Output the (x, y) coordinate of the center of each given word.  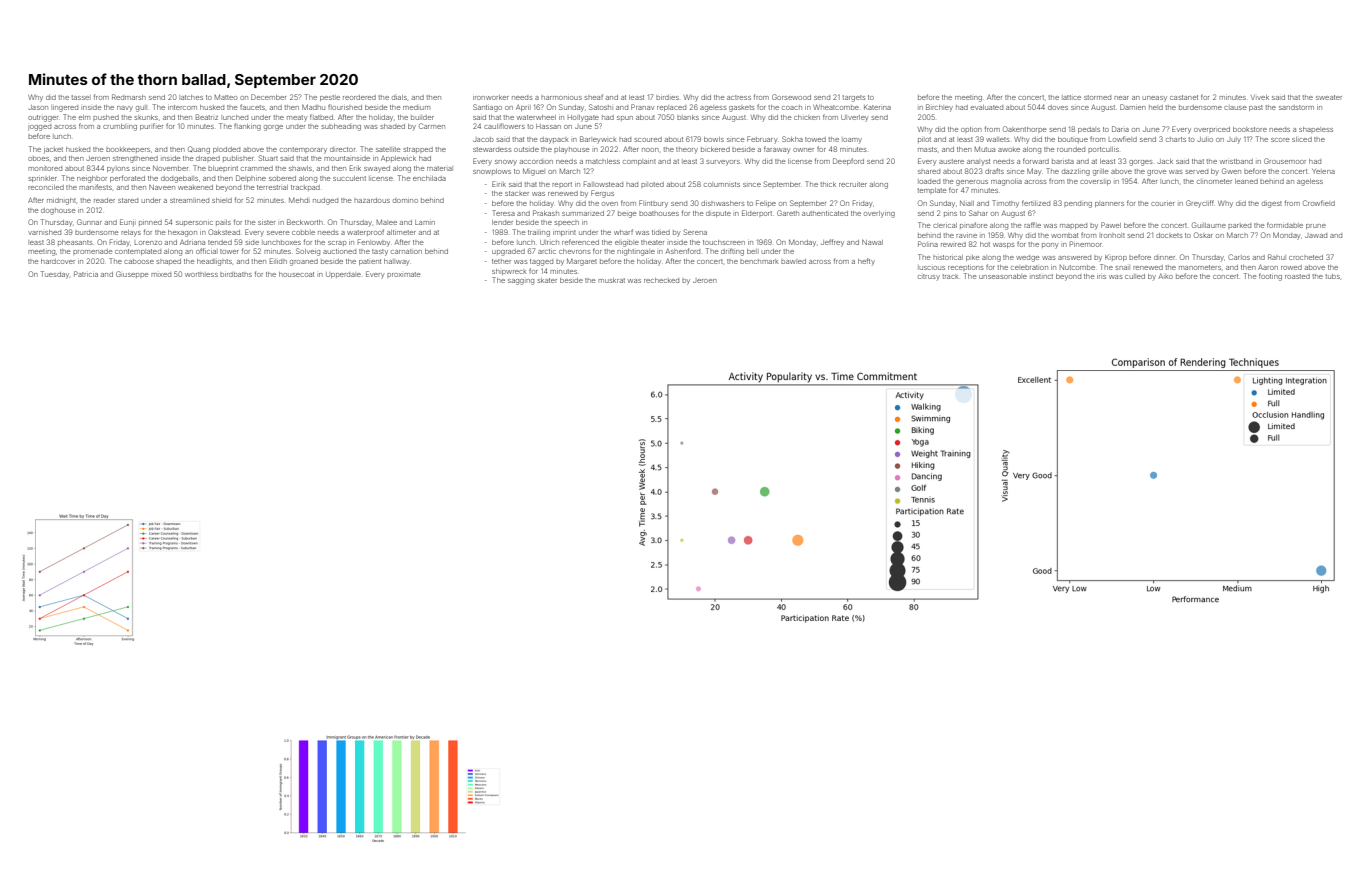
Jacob (483, 139)
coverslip (1095, 182)
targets (854, 98)
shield (222, 200)
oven (610, 204)
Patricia (86, 274)
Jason (38, 107)
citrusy (929, 277)
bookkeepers (128, 150)
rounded (1071, 149)
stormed (1097, 97)
